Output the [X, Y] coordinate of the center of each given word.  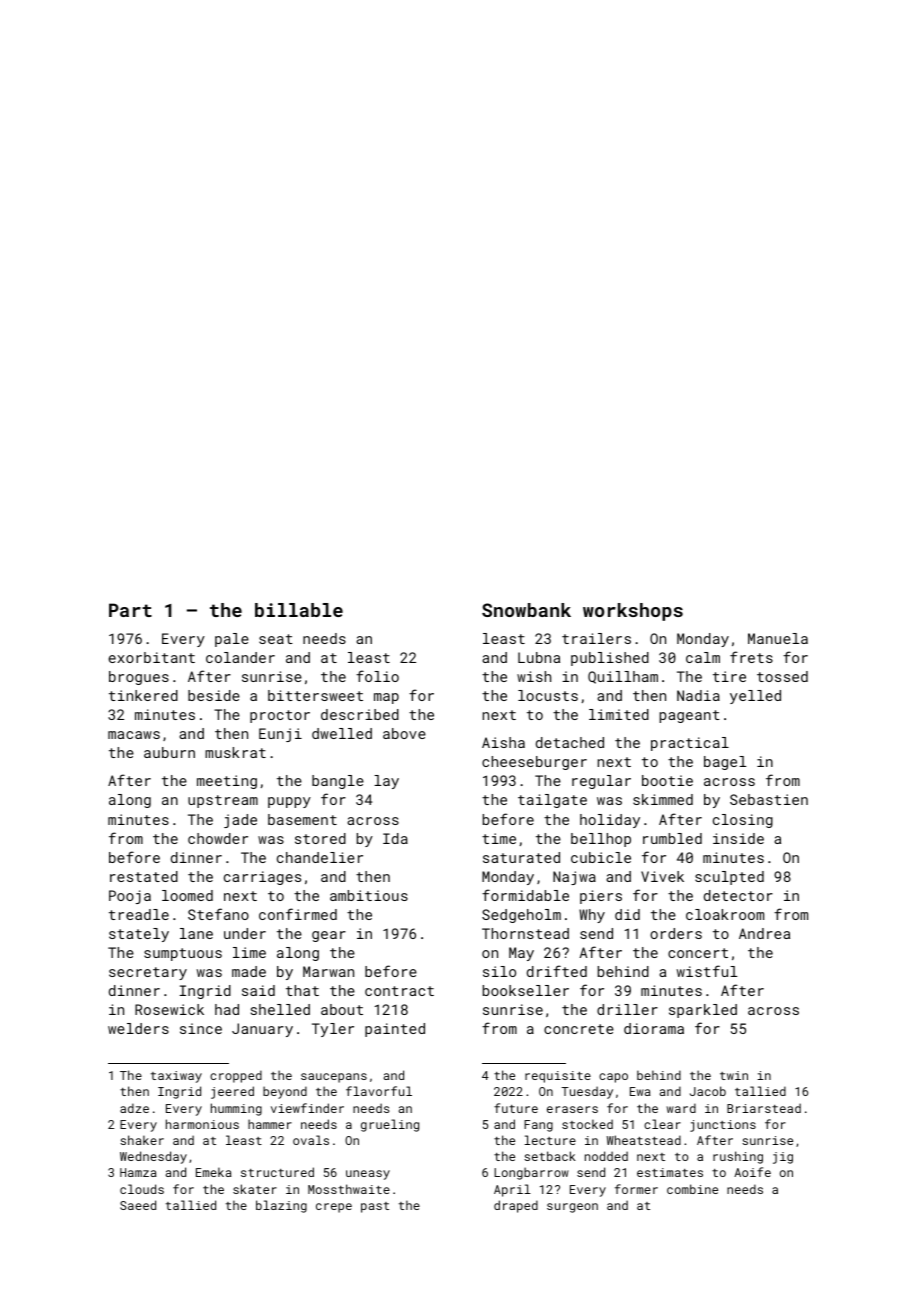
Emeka [213, 1172]
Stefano [218, 914]
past [375, 1207]
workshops [633, 612]
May [521, 954]
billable [299, 610]
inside [738, 838]
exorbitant [151, 657]
